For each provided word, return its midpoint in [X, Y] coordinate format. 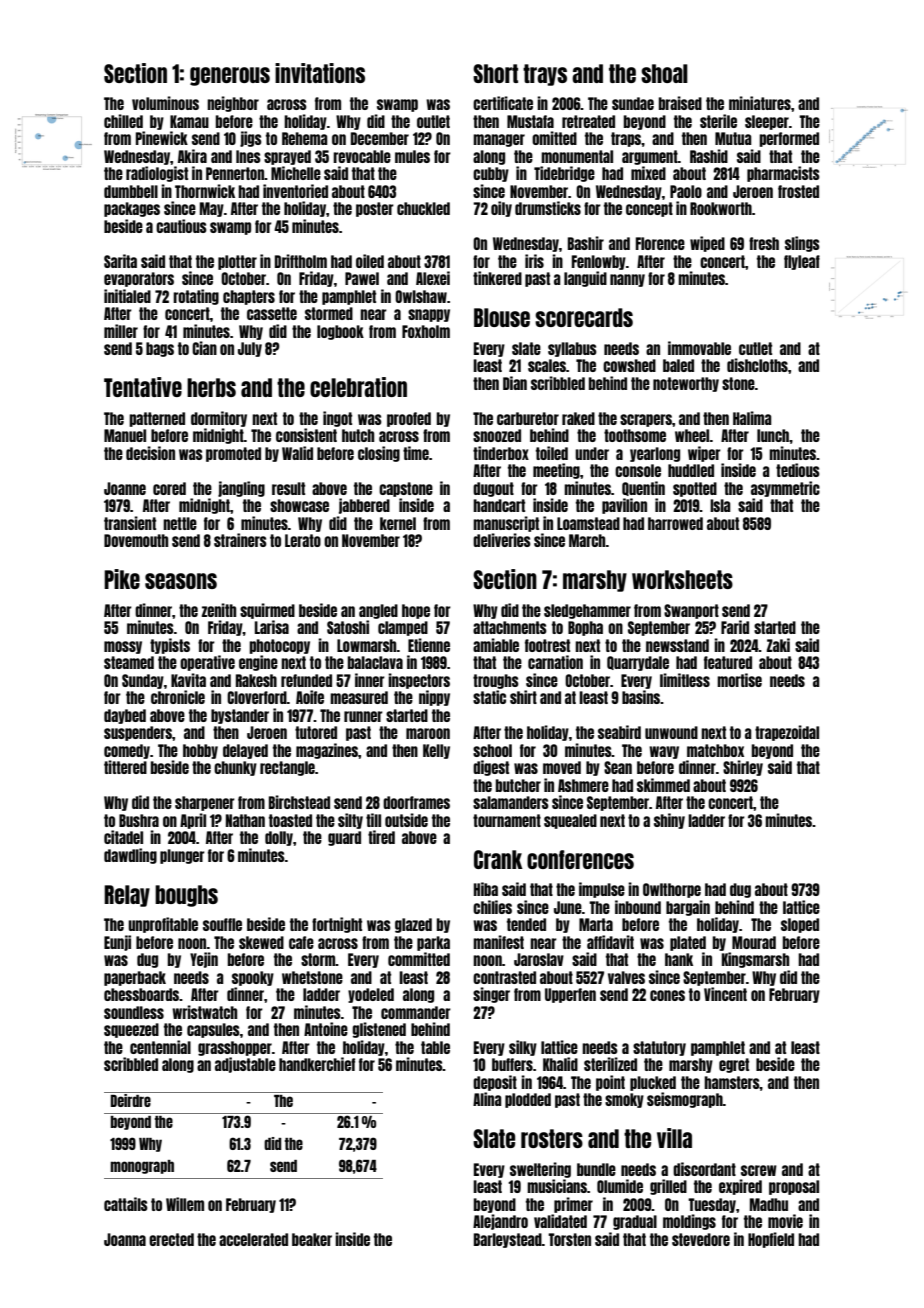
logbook [340, 332]
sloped [800, 925]
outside [406, 820]
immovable [699, 348]
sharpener [205, 803]
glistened [379, 1030]
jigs [251, 139]
